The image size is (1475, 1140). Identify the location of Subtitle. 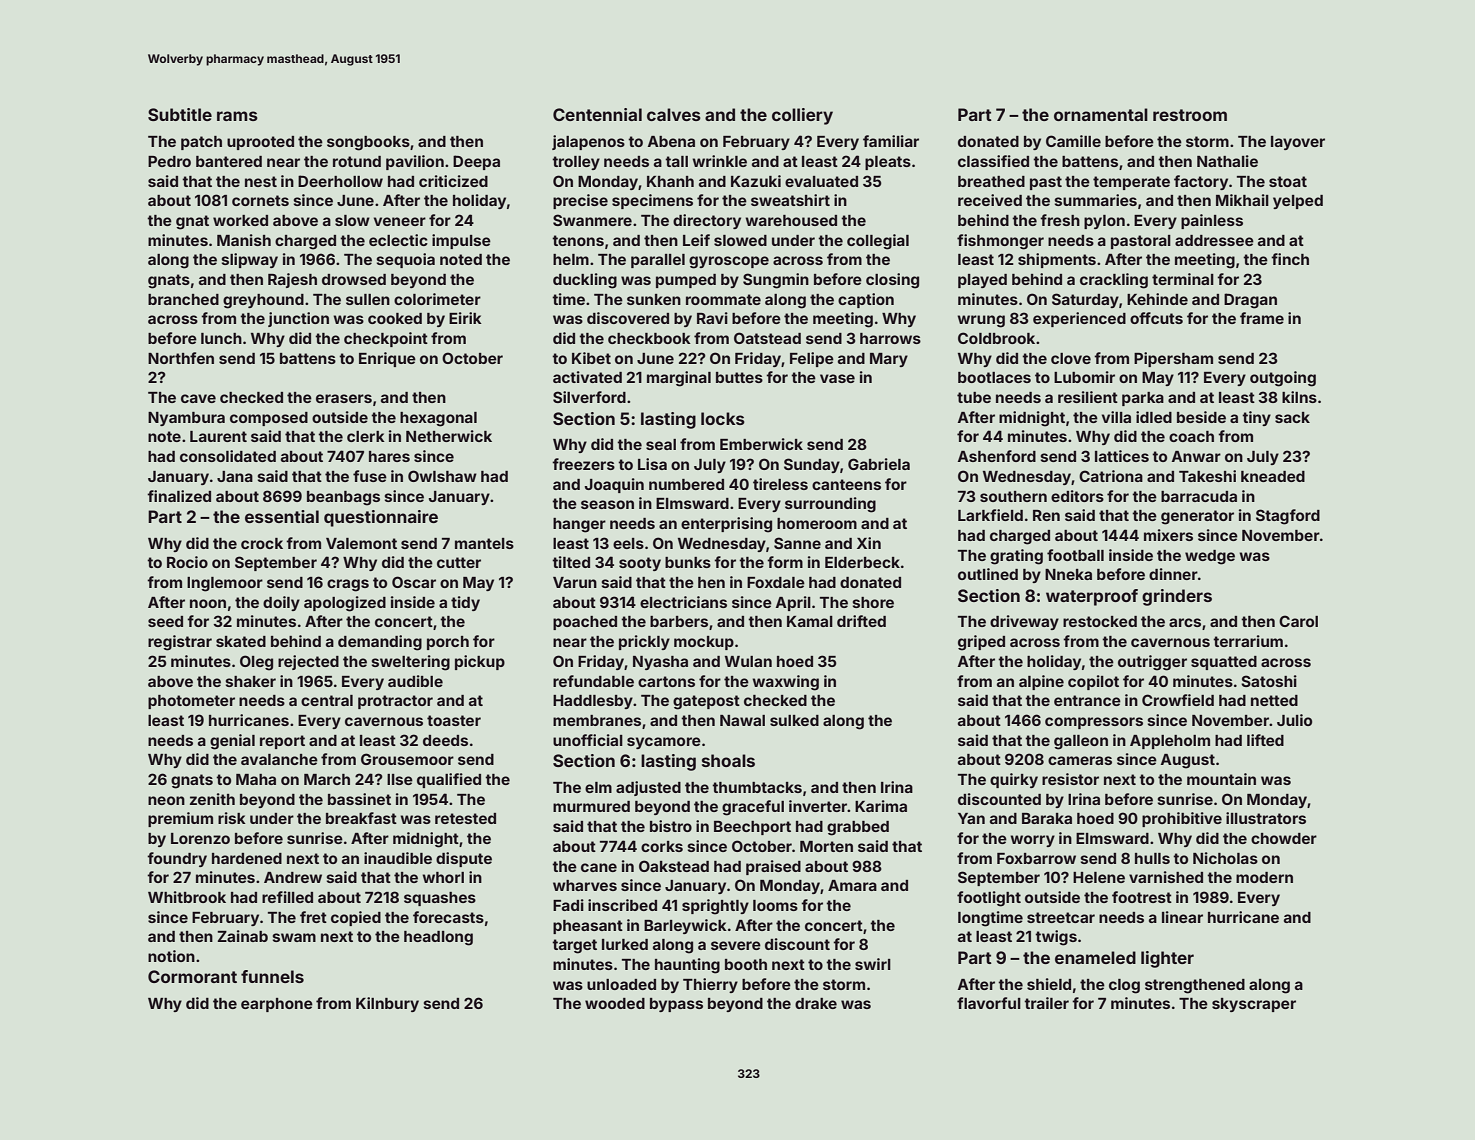
(180, 114).
